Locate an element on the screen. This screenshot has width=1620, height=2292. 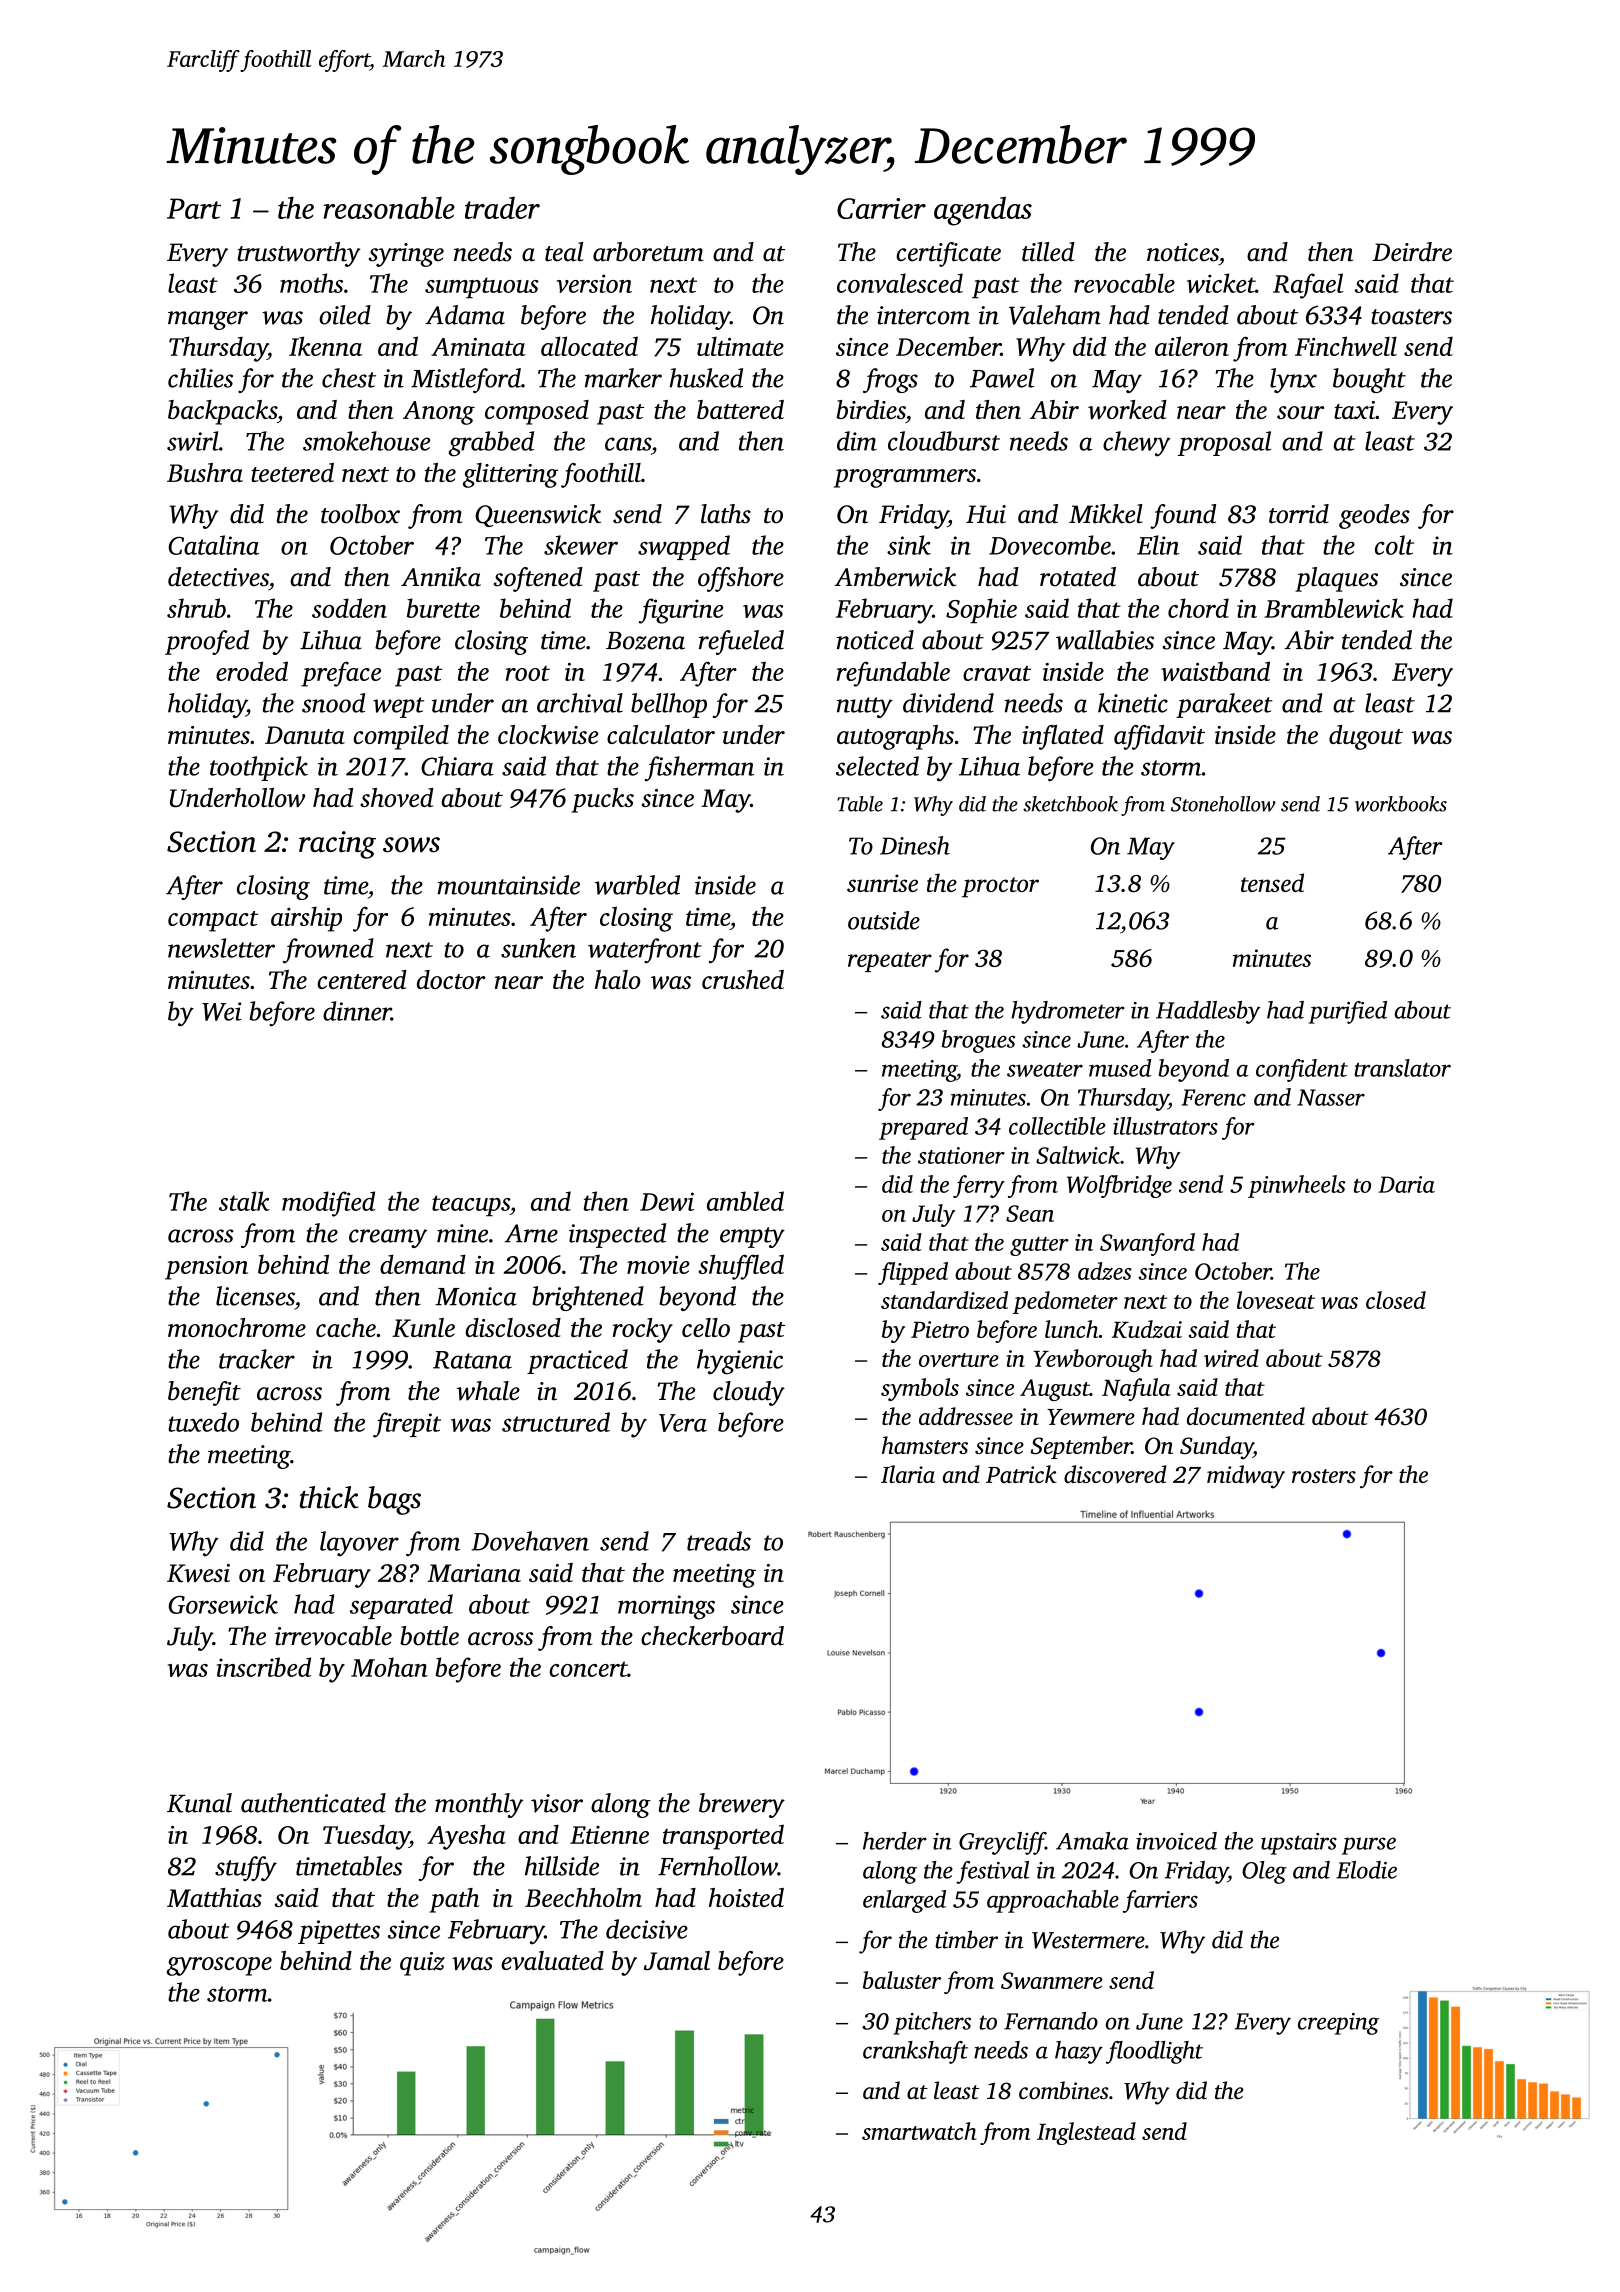
cans is located at coordinates (628, 444).
